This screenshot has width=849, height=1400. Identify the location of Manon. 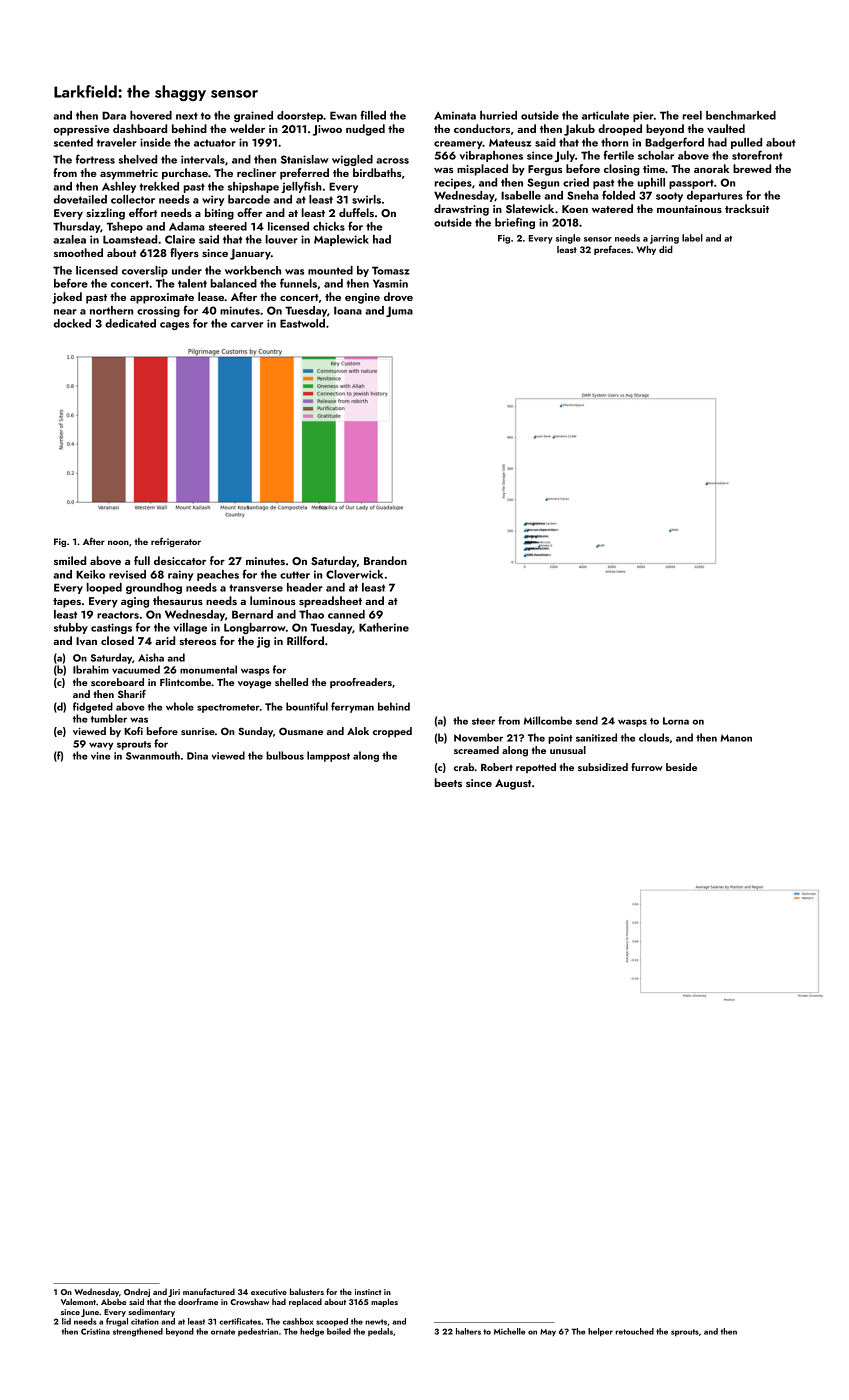
(736, 738).
